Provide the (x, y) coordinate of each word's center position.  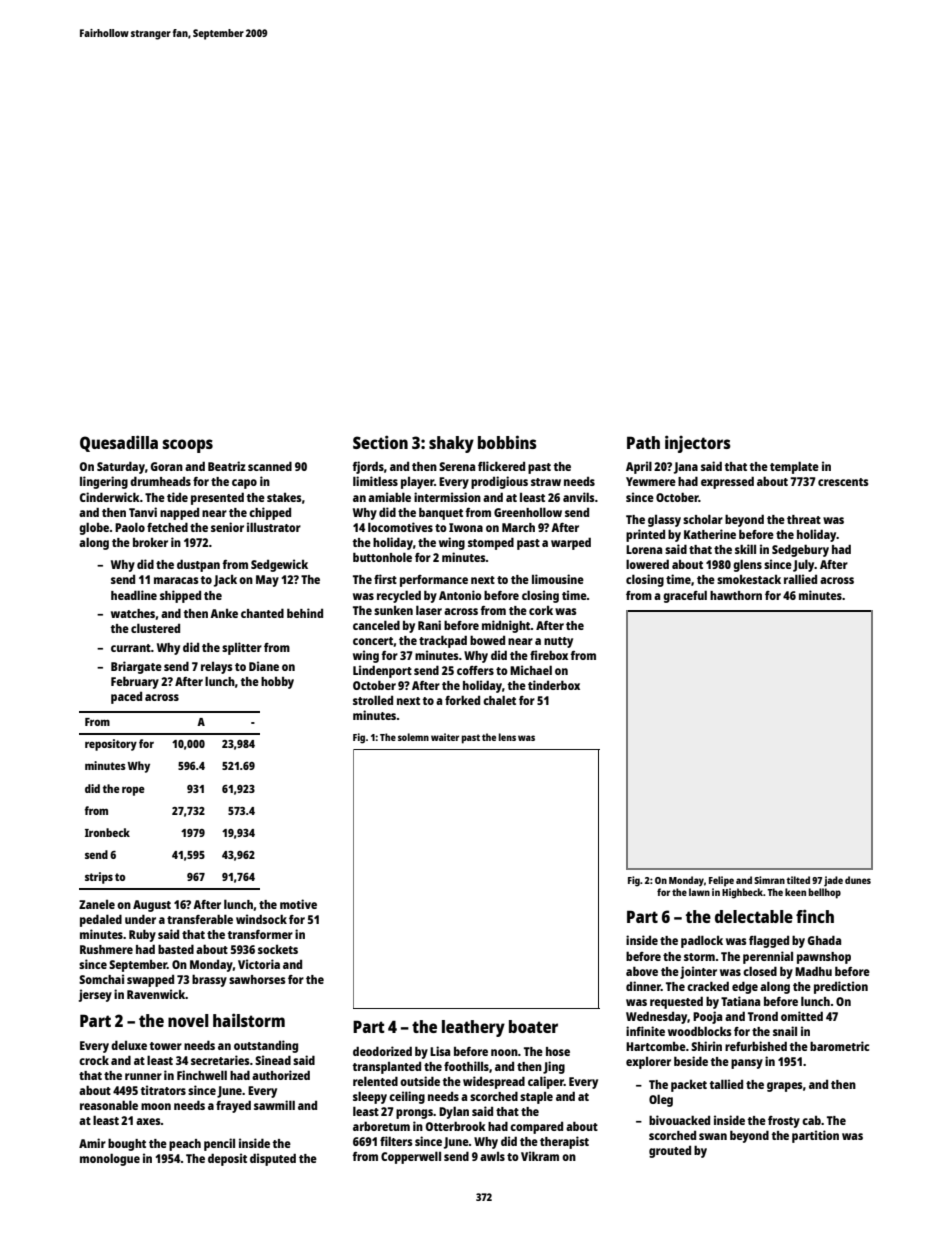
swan (713, 1136)
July (804, 565)
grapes (785, 1087)
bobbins (507, 442)
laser (429, 610)
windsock (261, 919)
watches (133, 613)
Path (643, 442)
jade (833, 881)
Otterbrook (456, 1126)
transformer (260, 934)
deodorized (382, 1051)
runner (143, 1076)
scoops (188, 446)
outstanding (266, 1046)
